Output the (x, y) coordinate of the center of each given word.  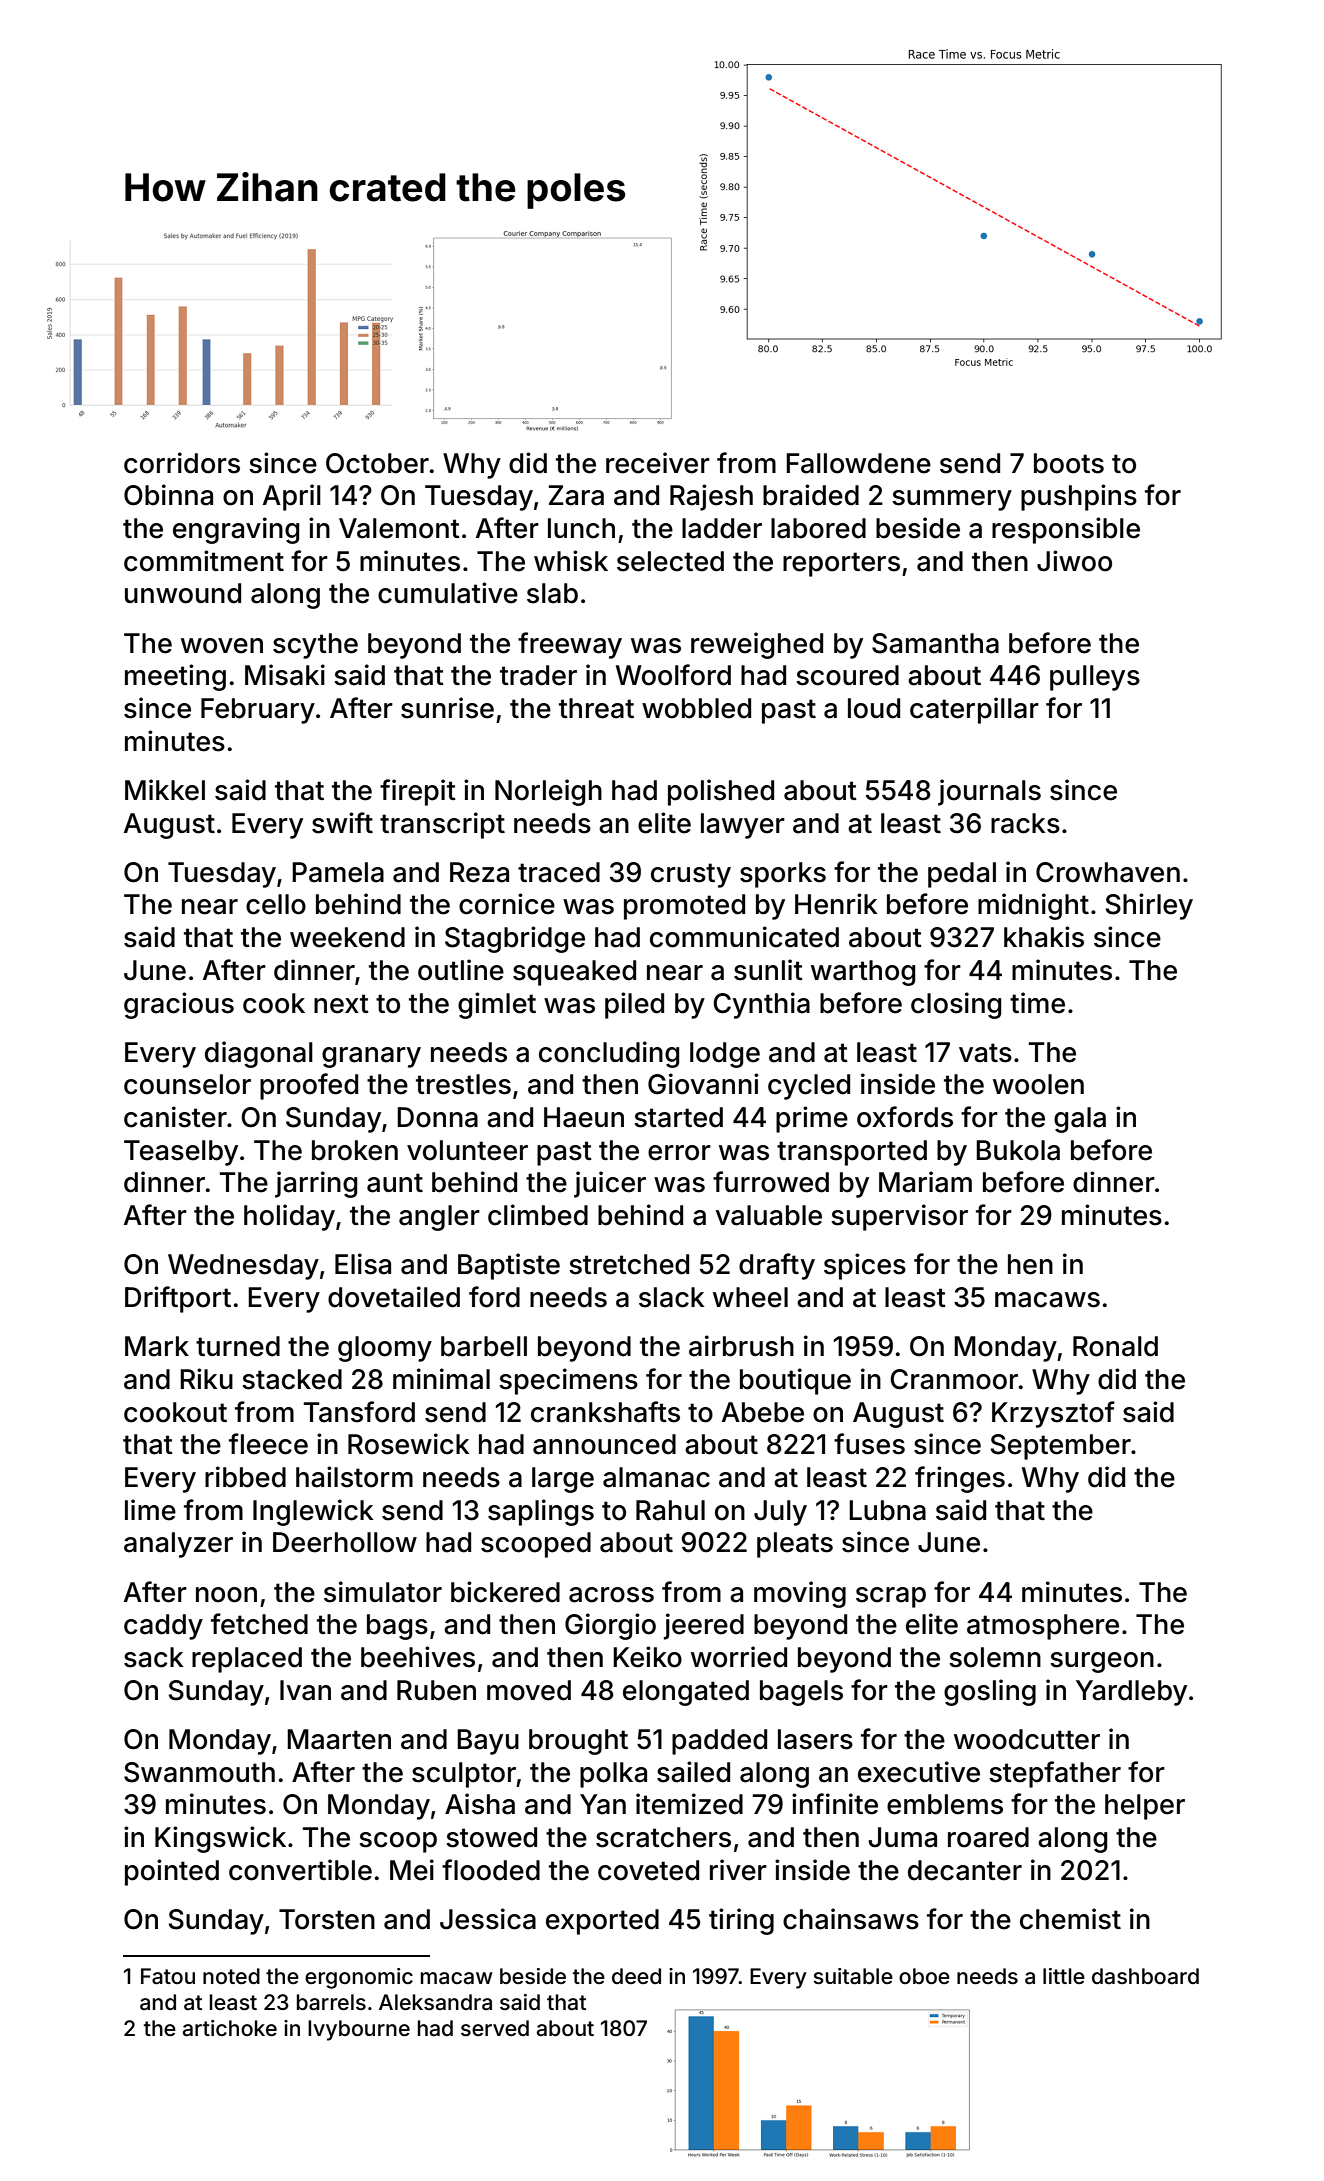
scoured (847, 675)
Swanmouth (199, 1772)
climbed (538, 1215)
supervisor (899, 1217)
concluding (609, 1054)
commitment (204, 561)
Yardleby (1131, 1693)
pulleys (1095, 678)
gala (1080, 1120)
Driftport (178, 1299)
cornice (507, 904)
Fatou (168, 1976)
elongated (686, 1693)
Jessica (488, 1919)
